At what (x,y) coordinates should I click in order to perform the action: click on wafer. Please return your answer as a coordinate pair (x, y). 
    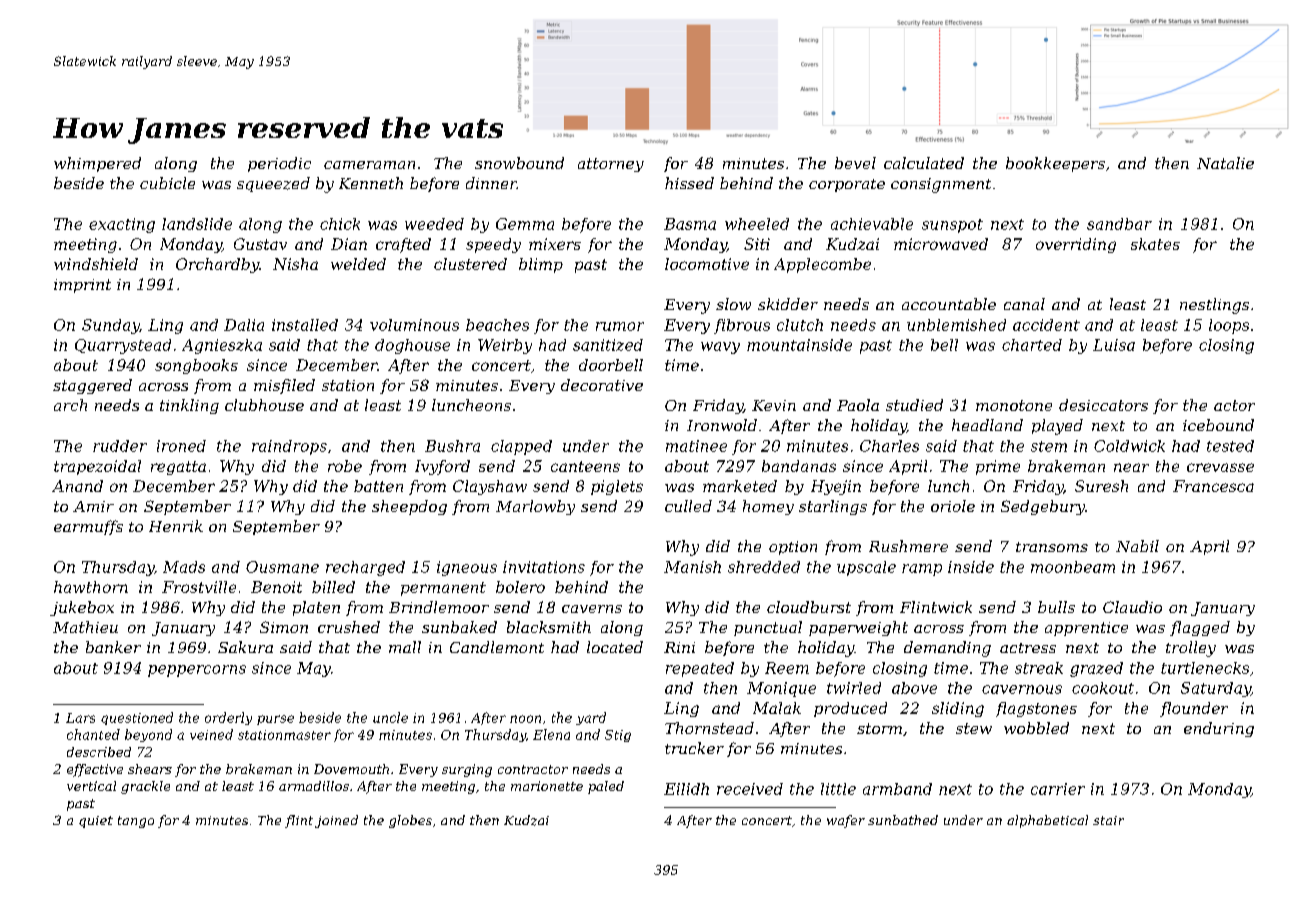
    Looking at the image, I should click on (846, 821).
